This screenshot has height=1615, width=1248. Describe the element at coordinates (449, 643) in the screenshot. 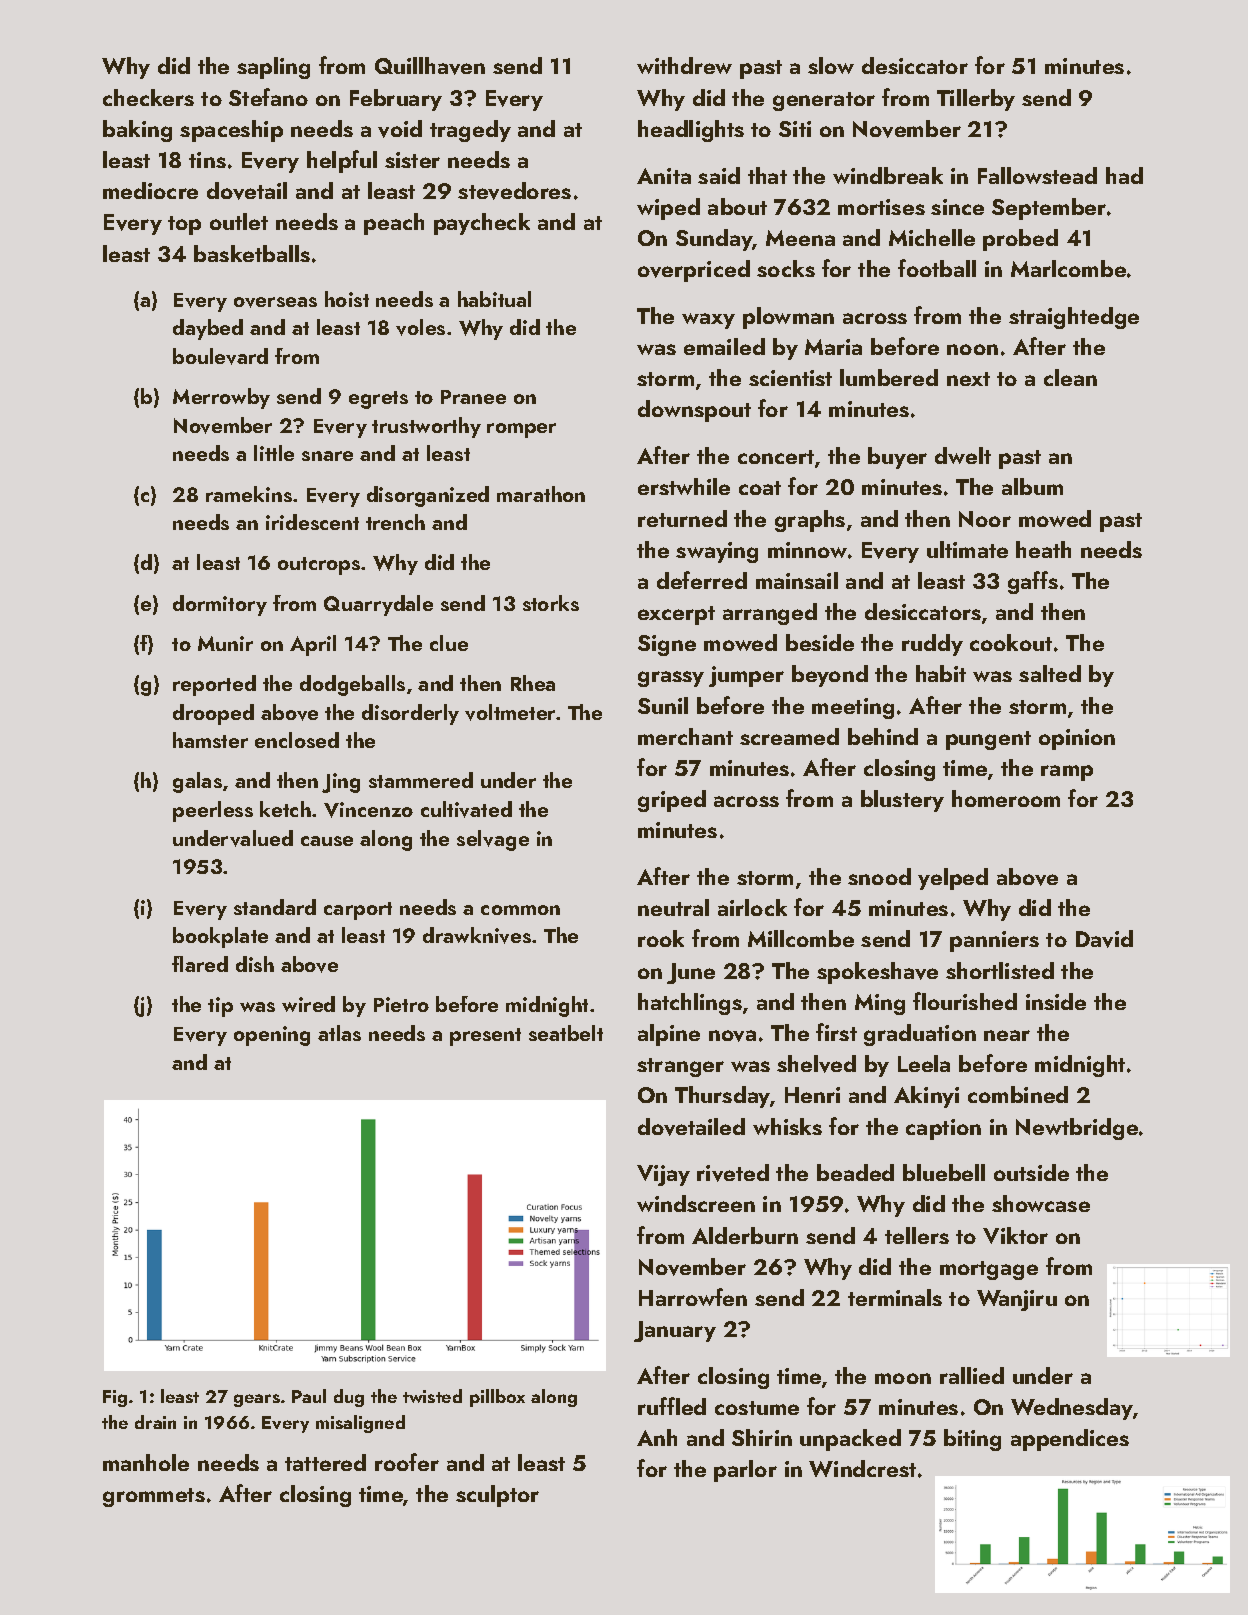

I see `clue` at that location.
